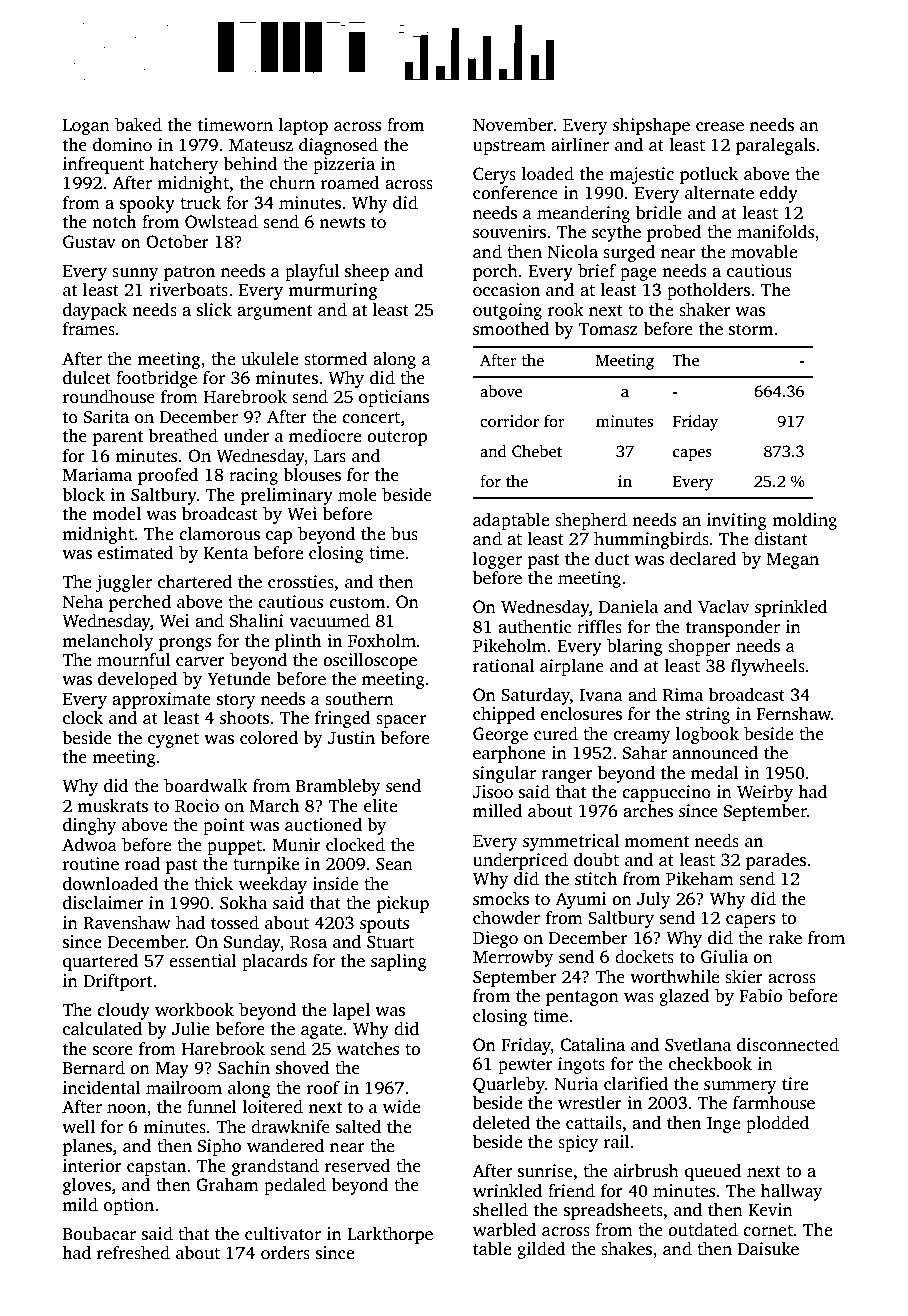 The image size is (908, 1316). I want to click on airliner, so click(580, 145).
